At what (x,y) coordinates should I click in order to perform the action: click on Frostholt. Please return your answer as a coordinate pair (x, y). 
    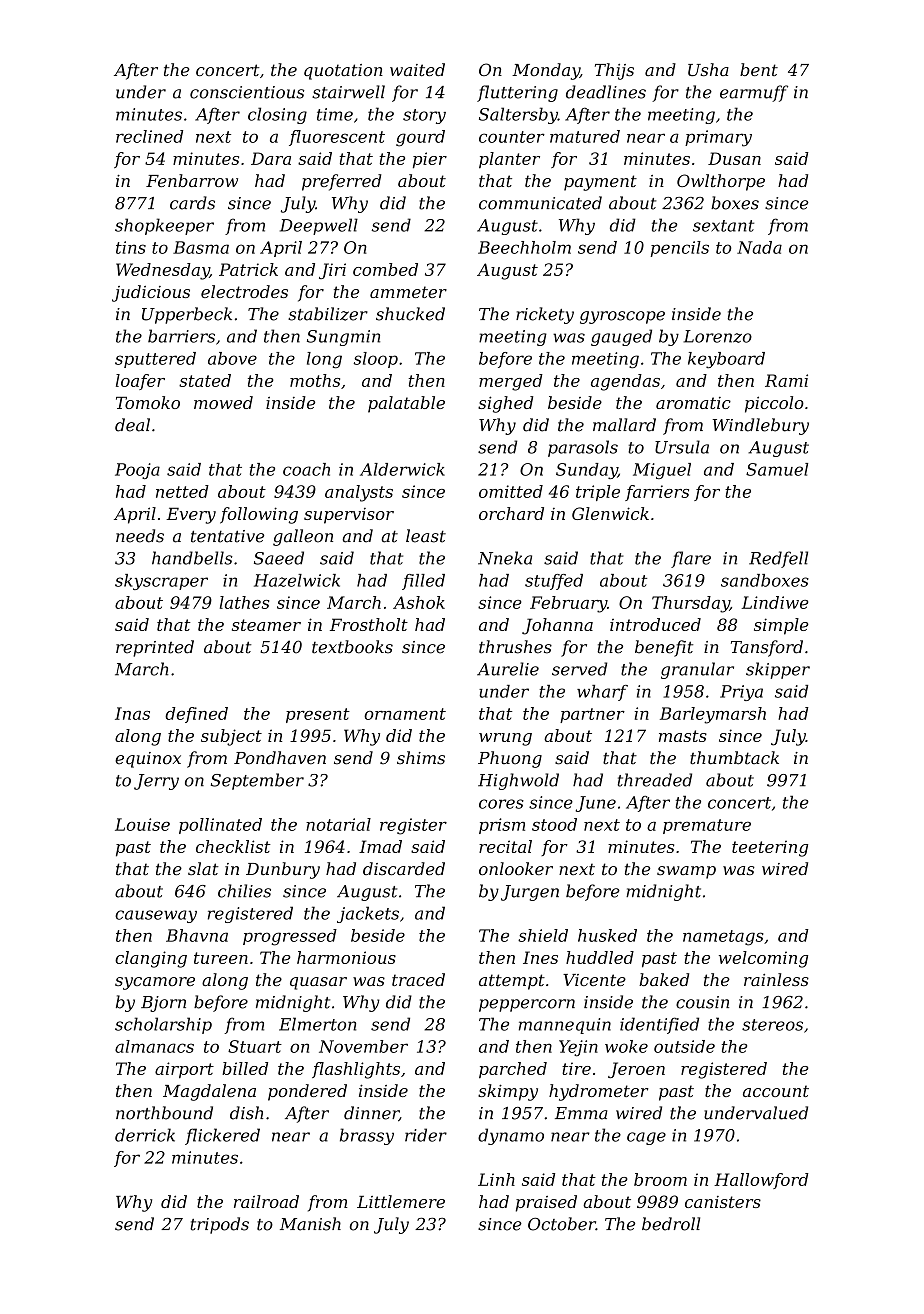
    Looking at the image, I should click on (369, 624).
